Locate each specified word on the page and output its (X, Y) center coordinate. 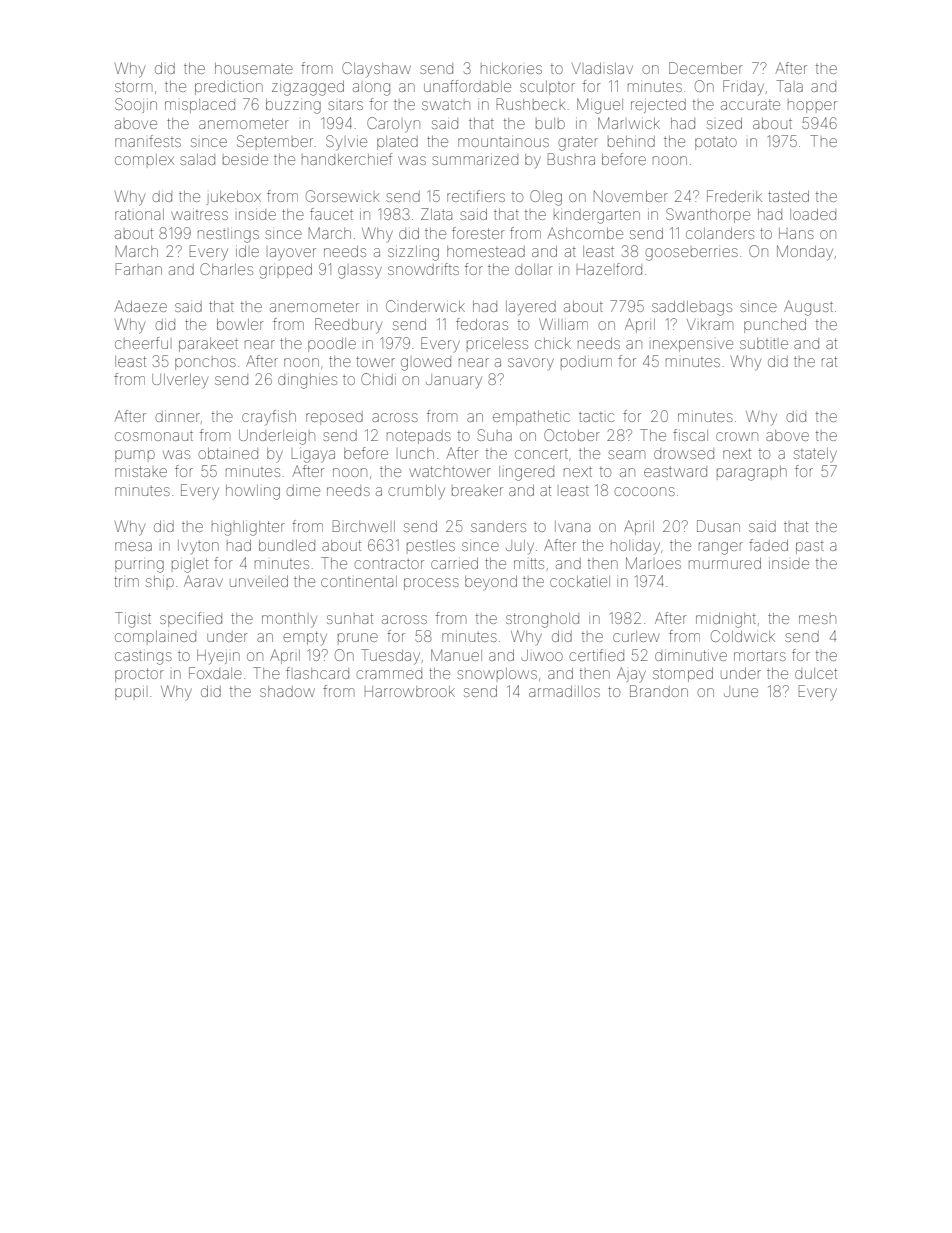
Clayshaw (376, 70)
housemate (254, 68)
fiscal (690, 435)
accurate (750, 105)
